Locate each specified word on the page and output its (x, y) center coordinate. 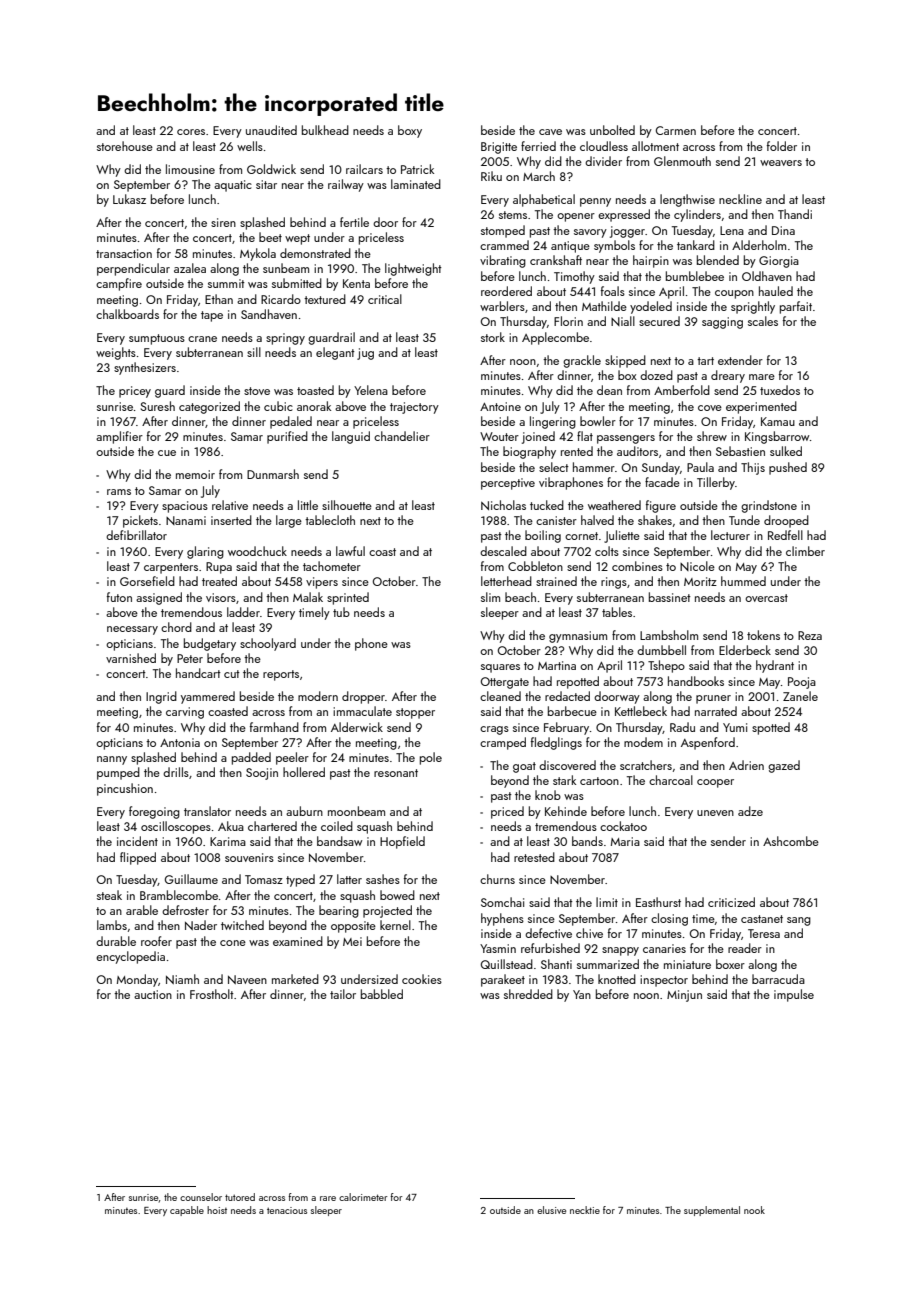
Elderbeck (745, 650)
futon (119, 597)
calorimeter (363, 1197)
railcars (364, 169)
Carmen (676, 130)
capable (187, 1211)
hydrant (775, 666)
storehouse (125, 146)
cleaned (500, 696)
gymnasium (578, 637)
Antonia (180, 742)
